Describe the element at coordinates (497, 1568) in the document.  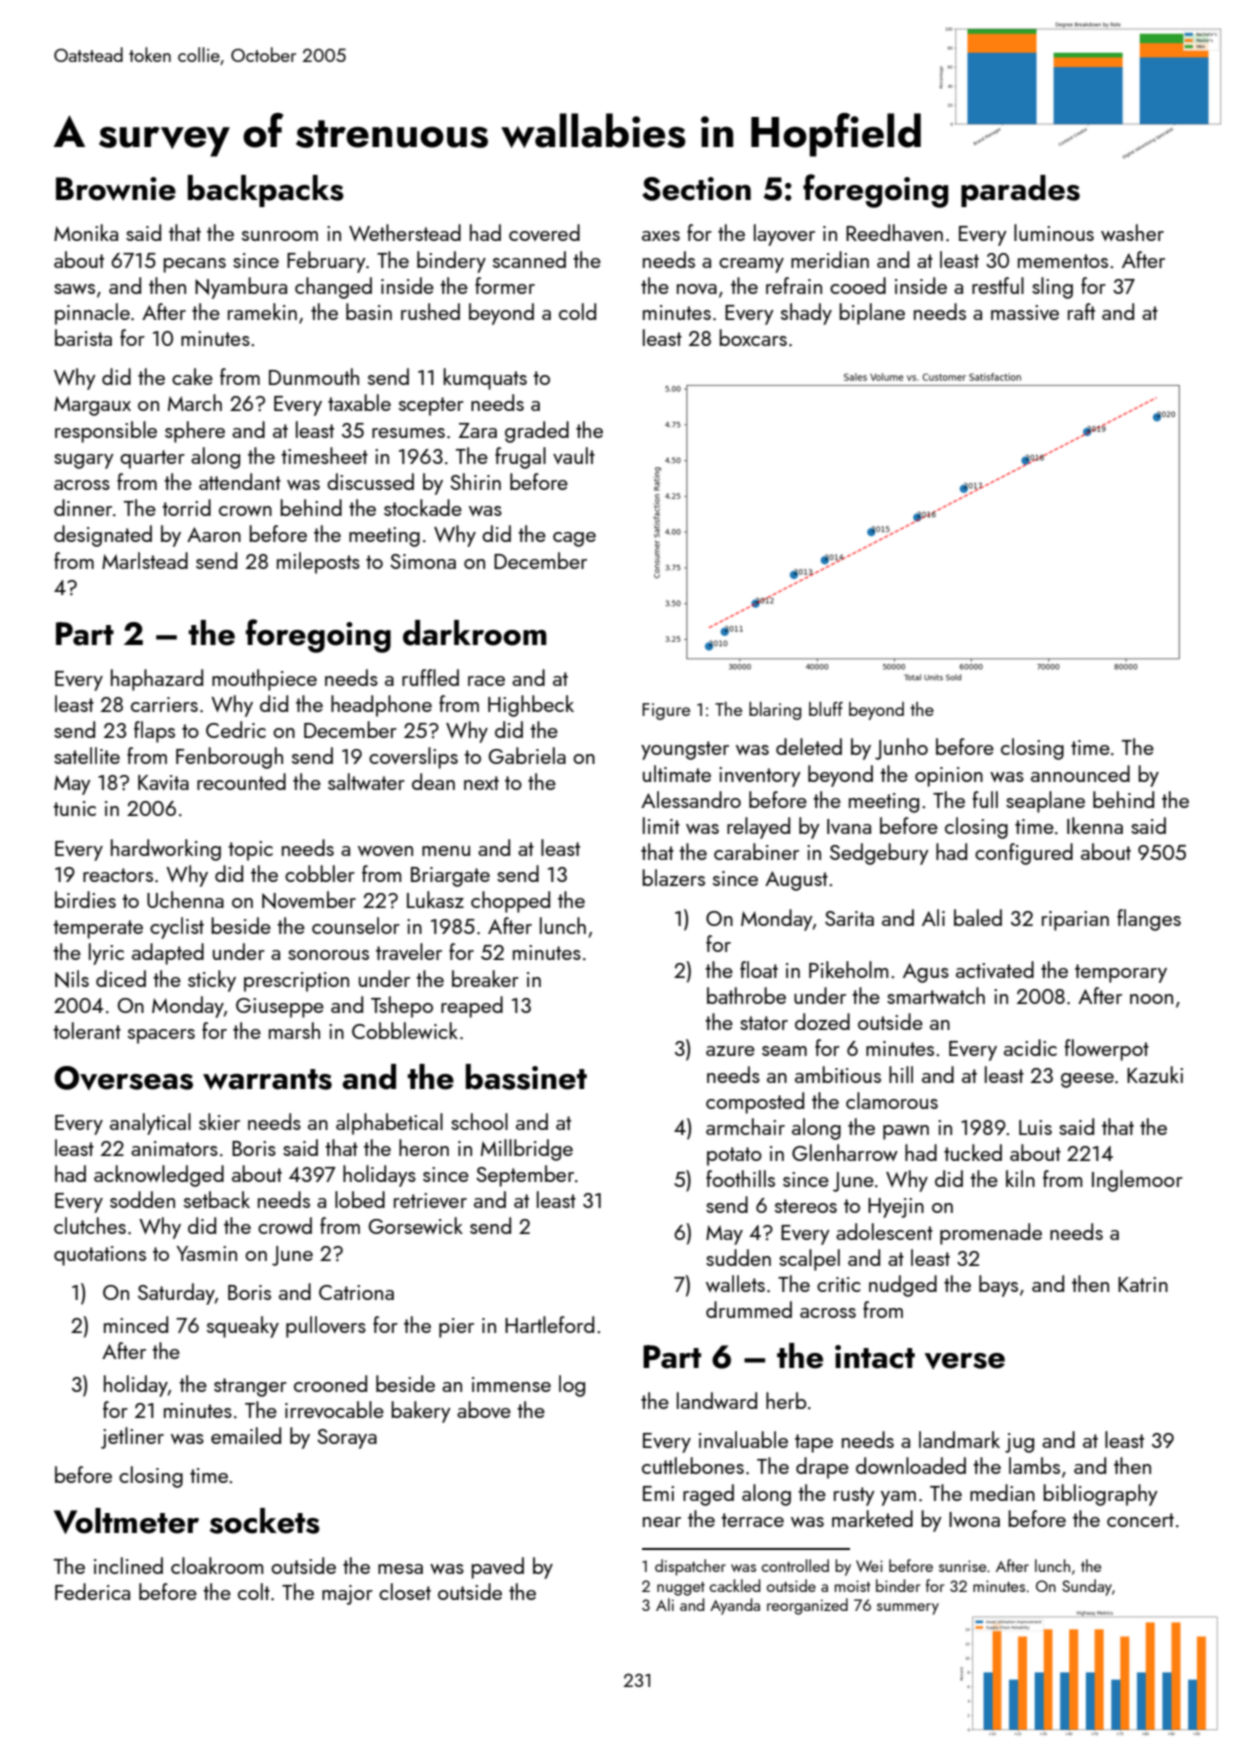
I see `paved` at that location.
